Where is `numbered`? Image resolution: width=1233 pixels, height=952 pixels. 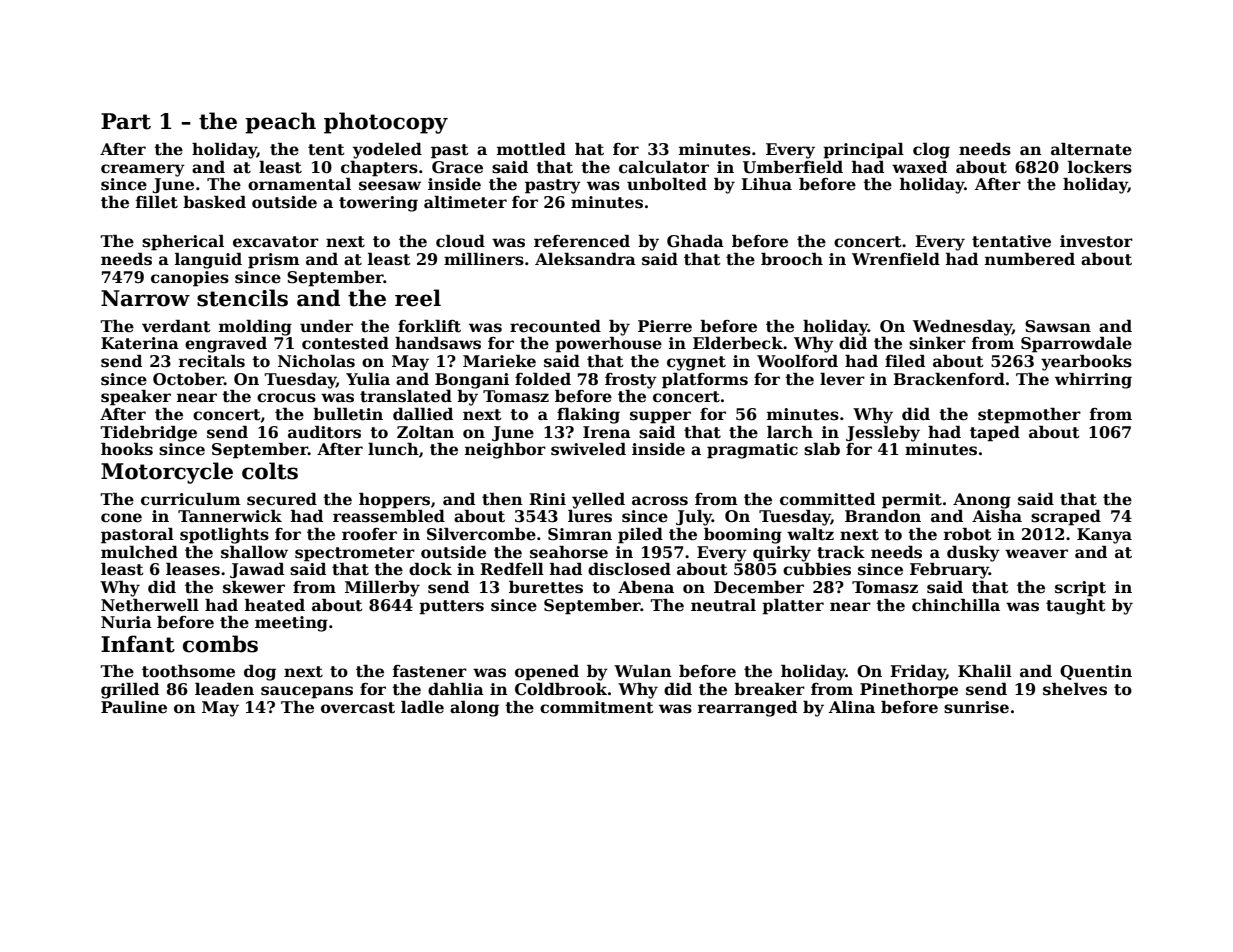 numbered is located at coordinates (1030, 259).
